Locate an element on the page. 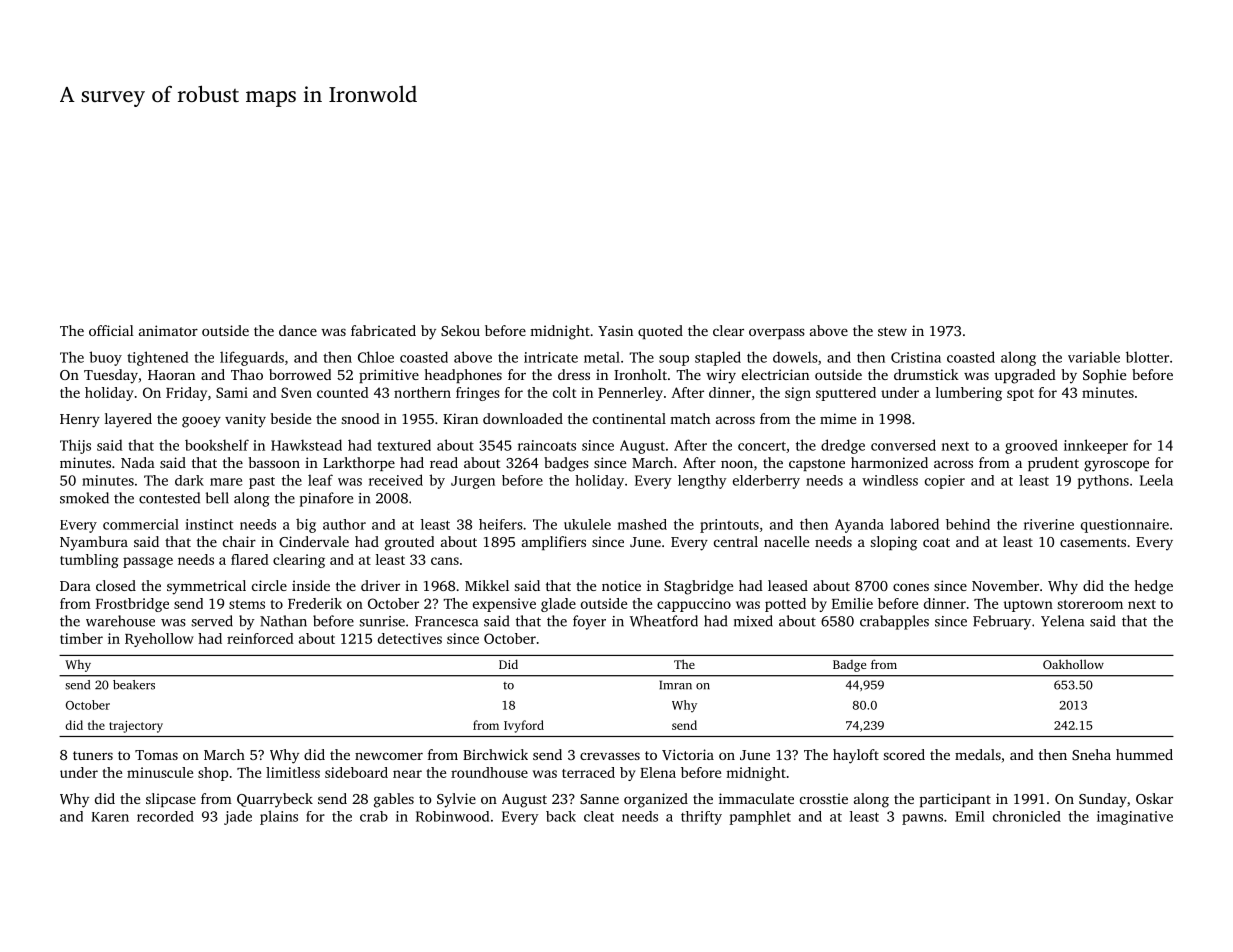 The height and width of the page is (952, 1233). official is located at coordinates (111, 330).
